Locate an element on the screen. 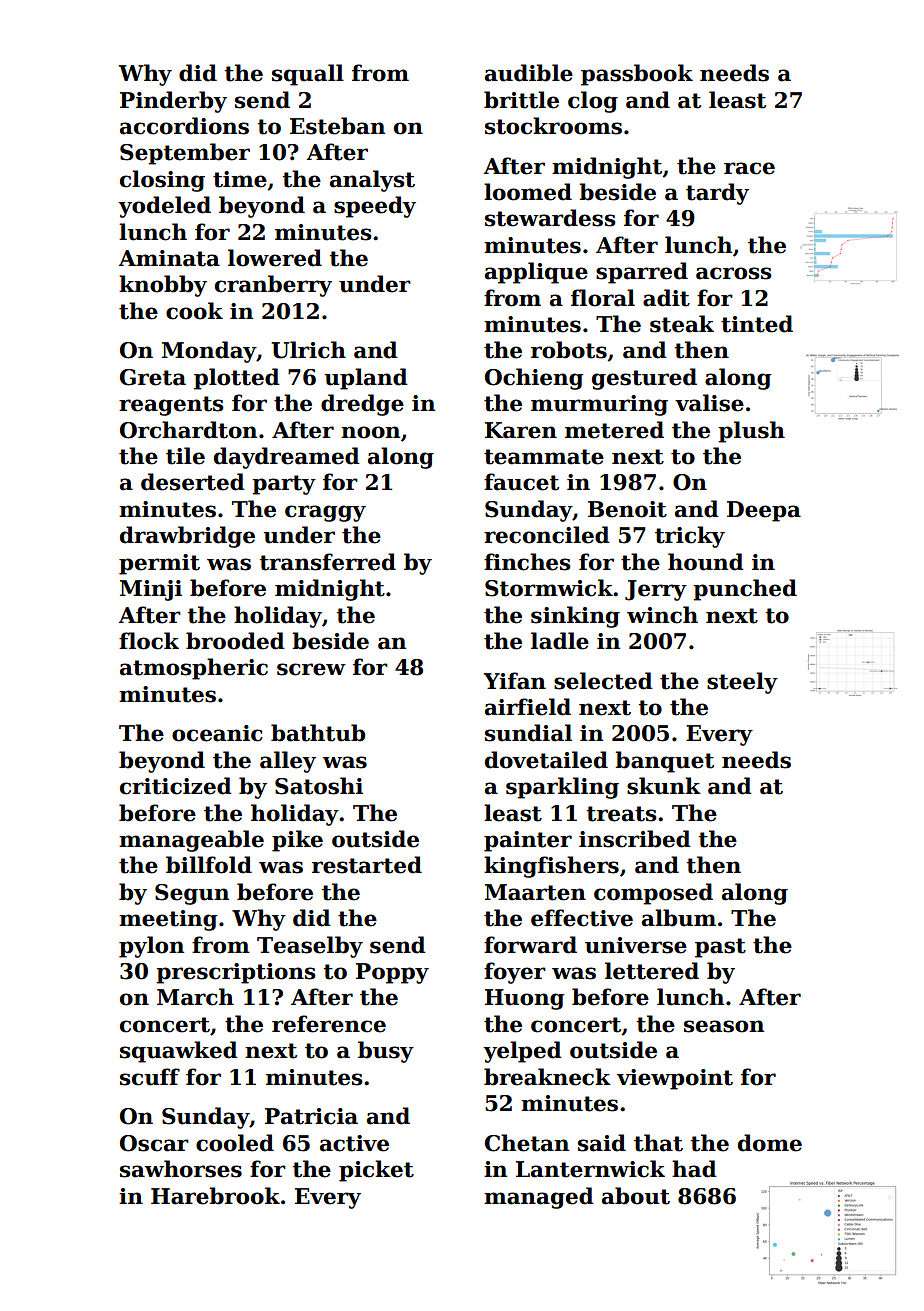  upland is located at coordinates (366, 379).
